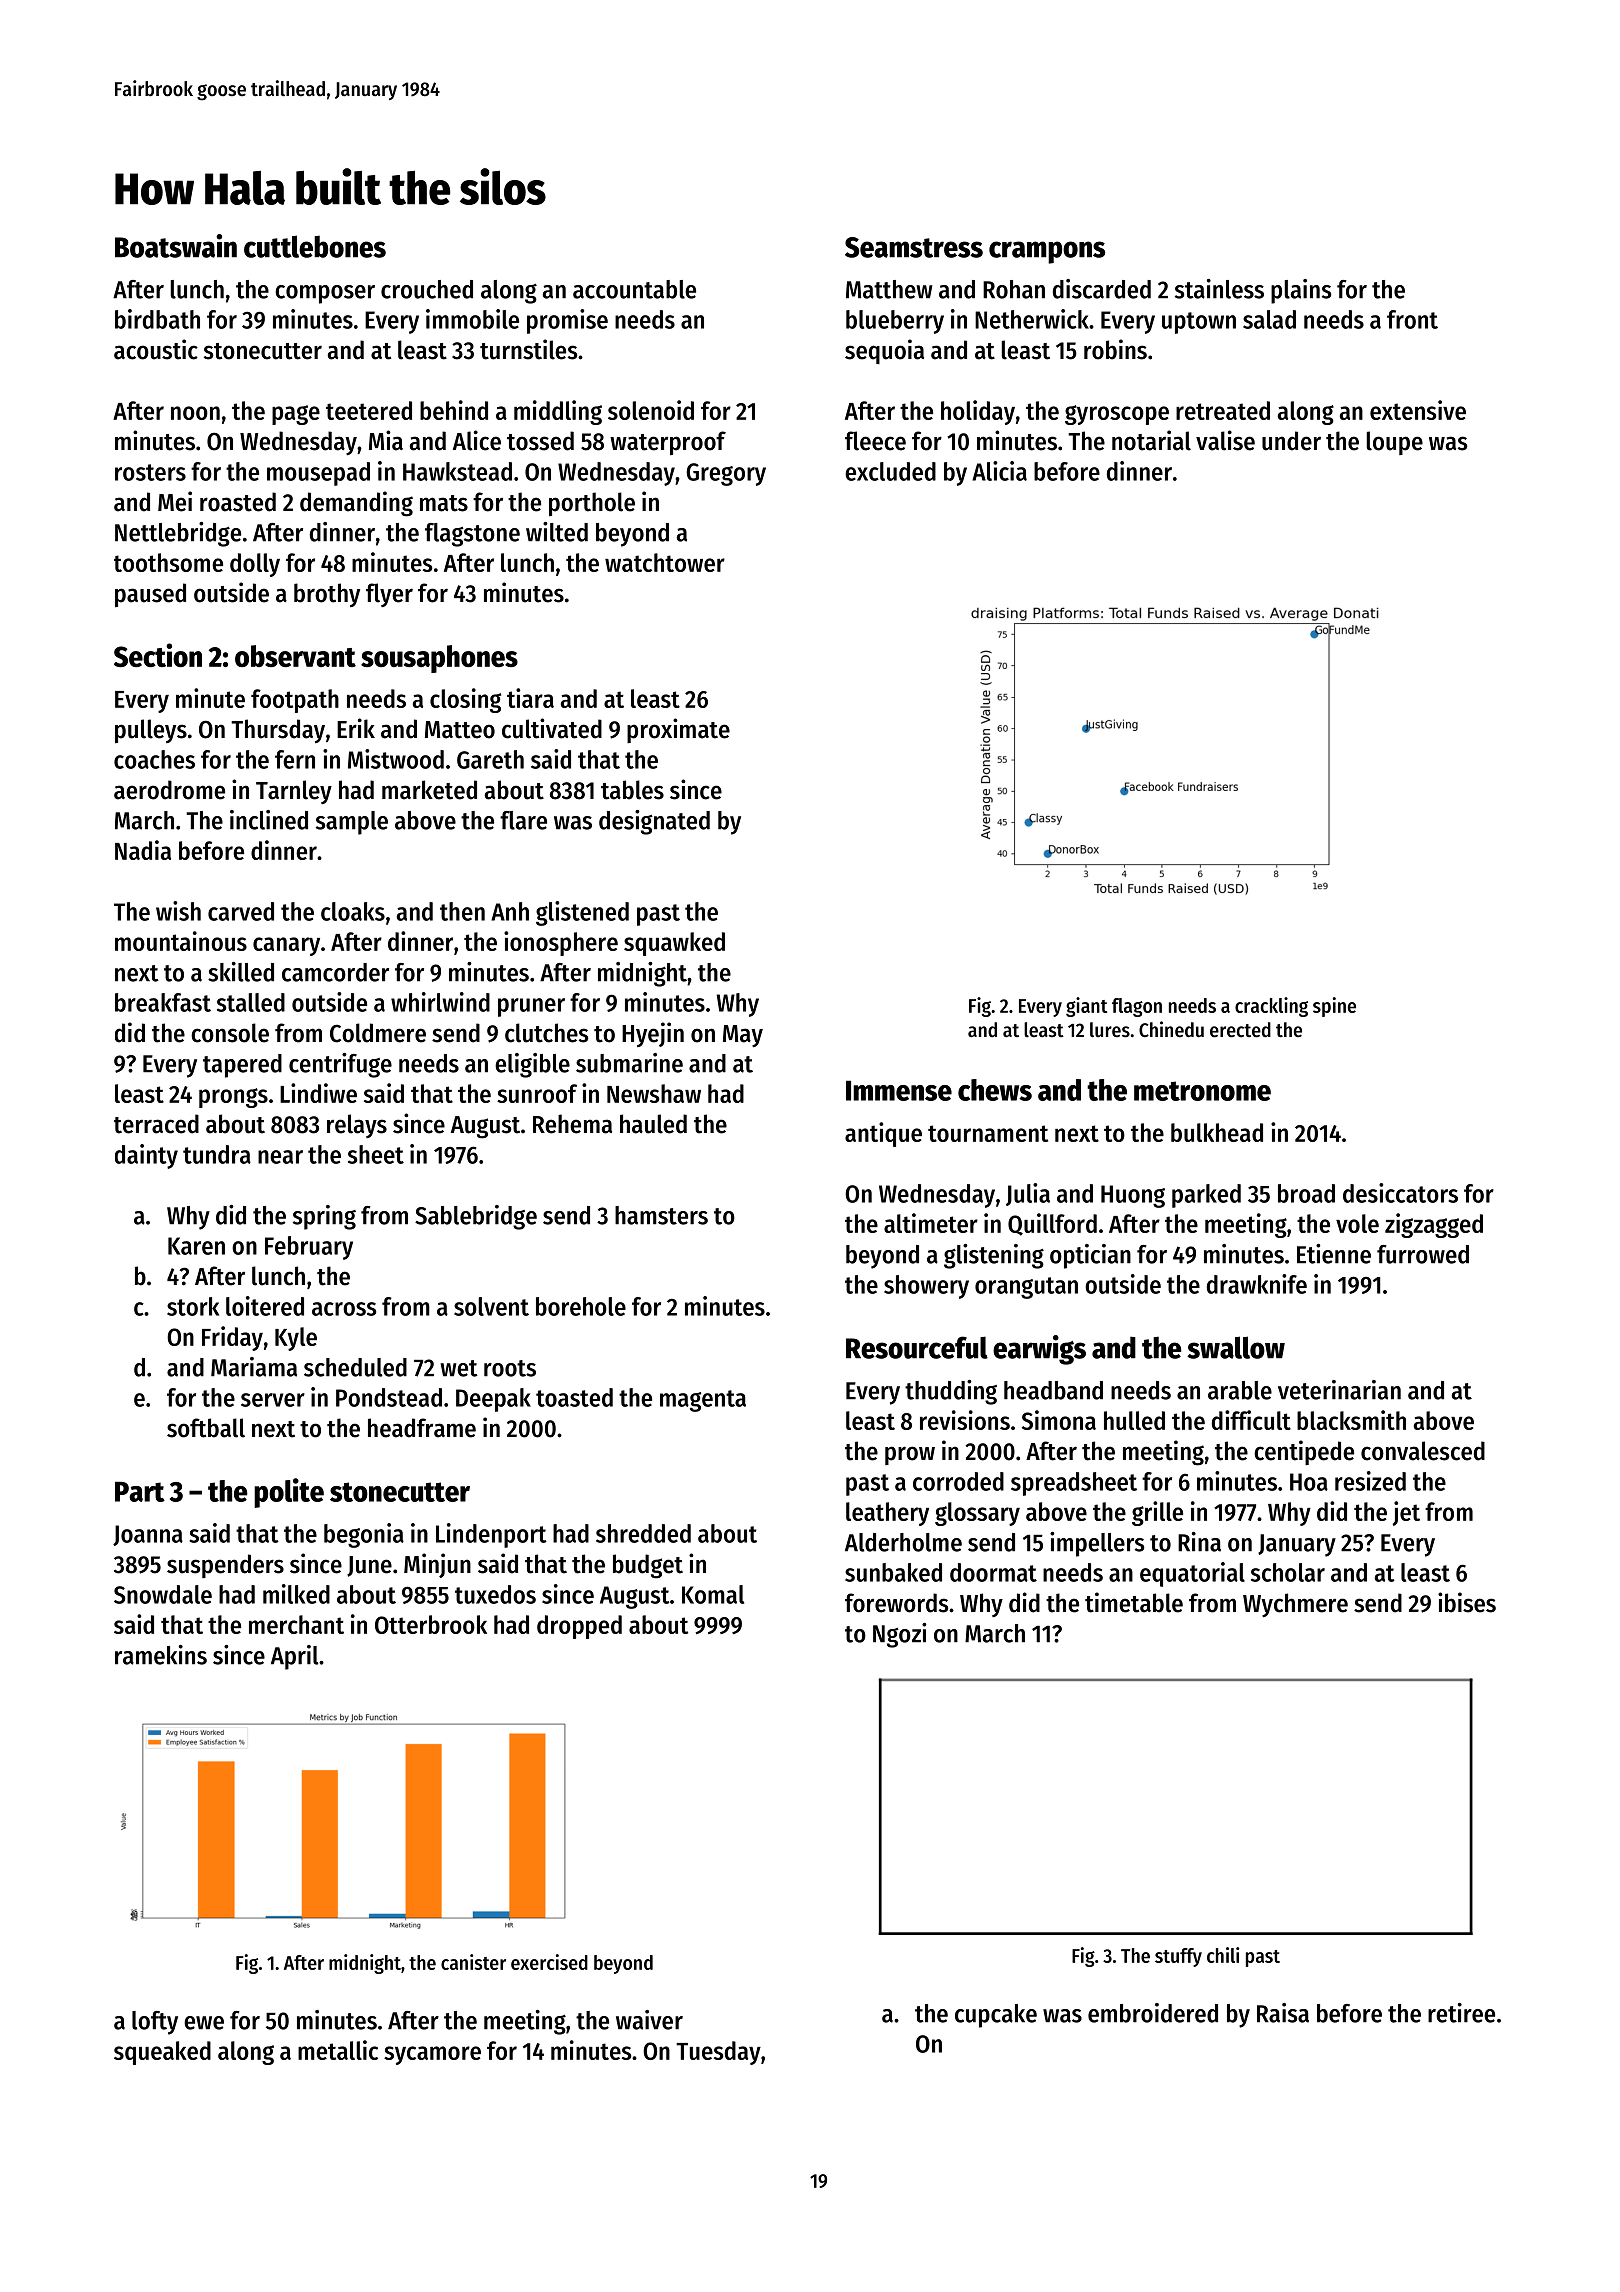 The height and width of the document is (2292, 1620). What do you see at coordinates (1301, 291) in the document?
I see `plains` at bounding box center [1301, 291].
